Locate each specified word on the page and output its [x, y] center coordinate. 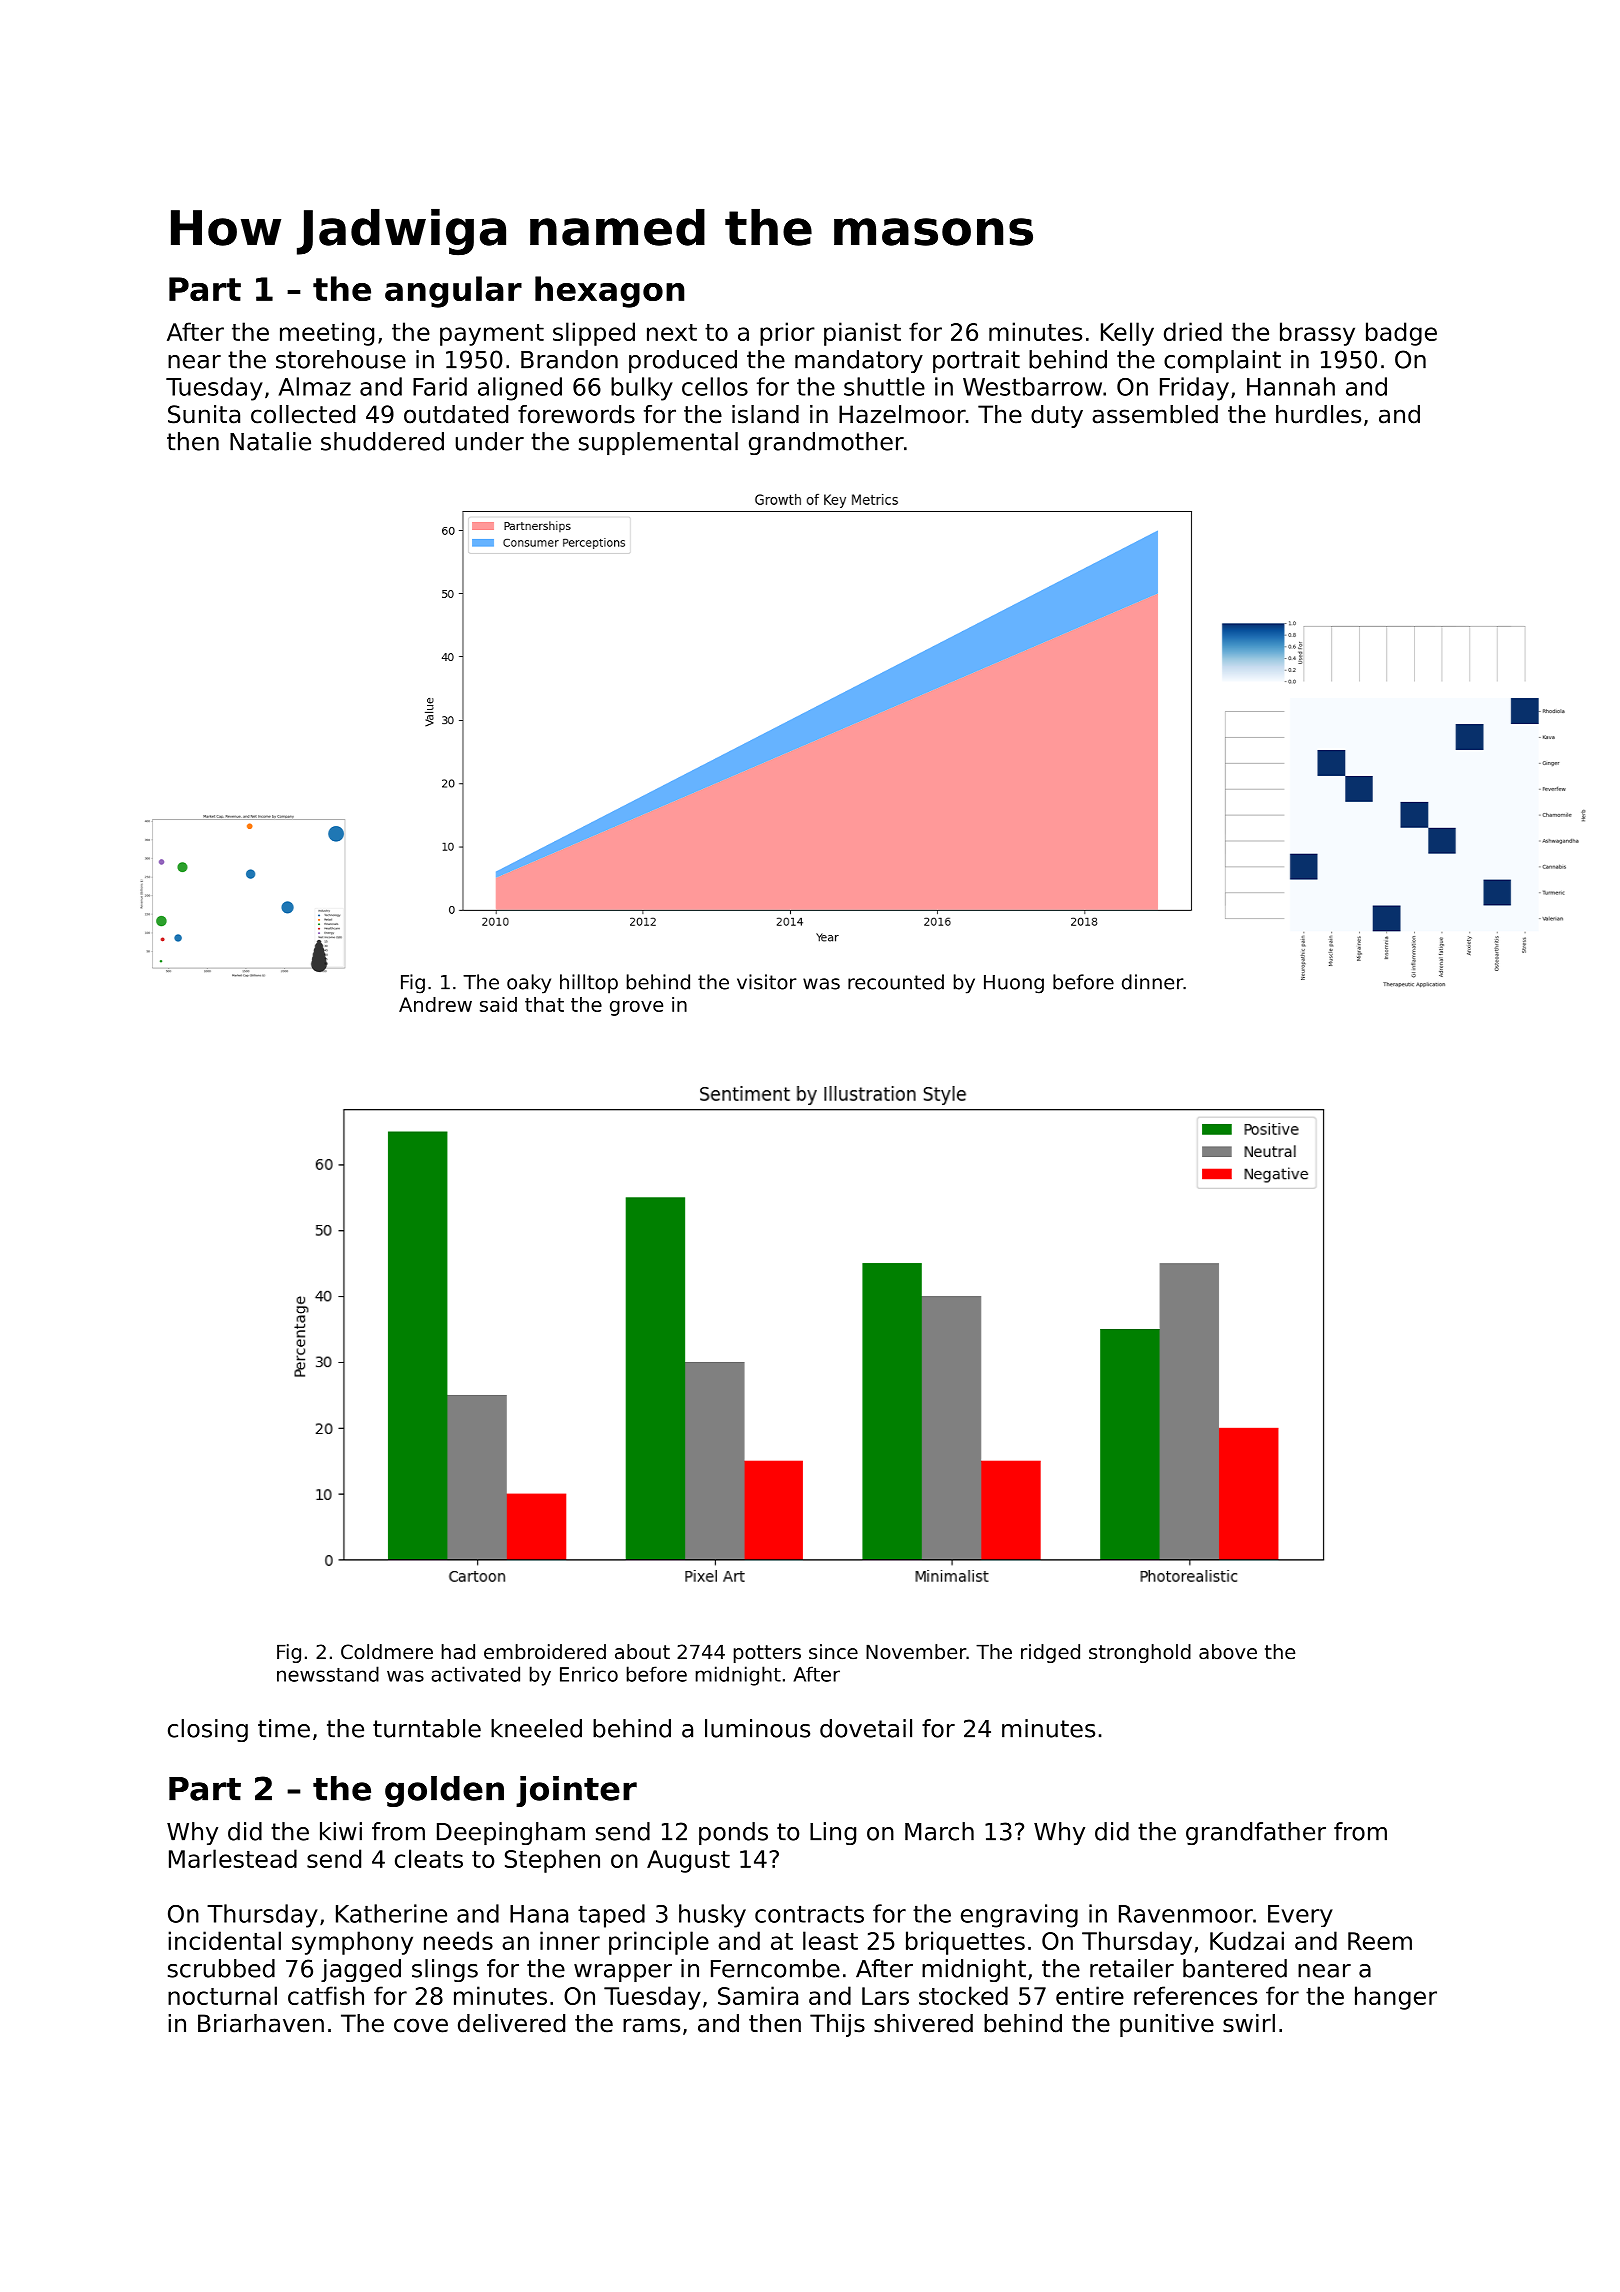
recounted [896, 982]
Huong [1014, 984]
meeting [327, 334]
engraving [1019, 1916]
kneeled [536, 1728]
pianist [862, 334]
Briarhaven [261, 2023]
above [1228, 1652]
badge [1401, 334]
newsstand [328, 1674]
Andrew [435, 1004]
